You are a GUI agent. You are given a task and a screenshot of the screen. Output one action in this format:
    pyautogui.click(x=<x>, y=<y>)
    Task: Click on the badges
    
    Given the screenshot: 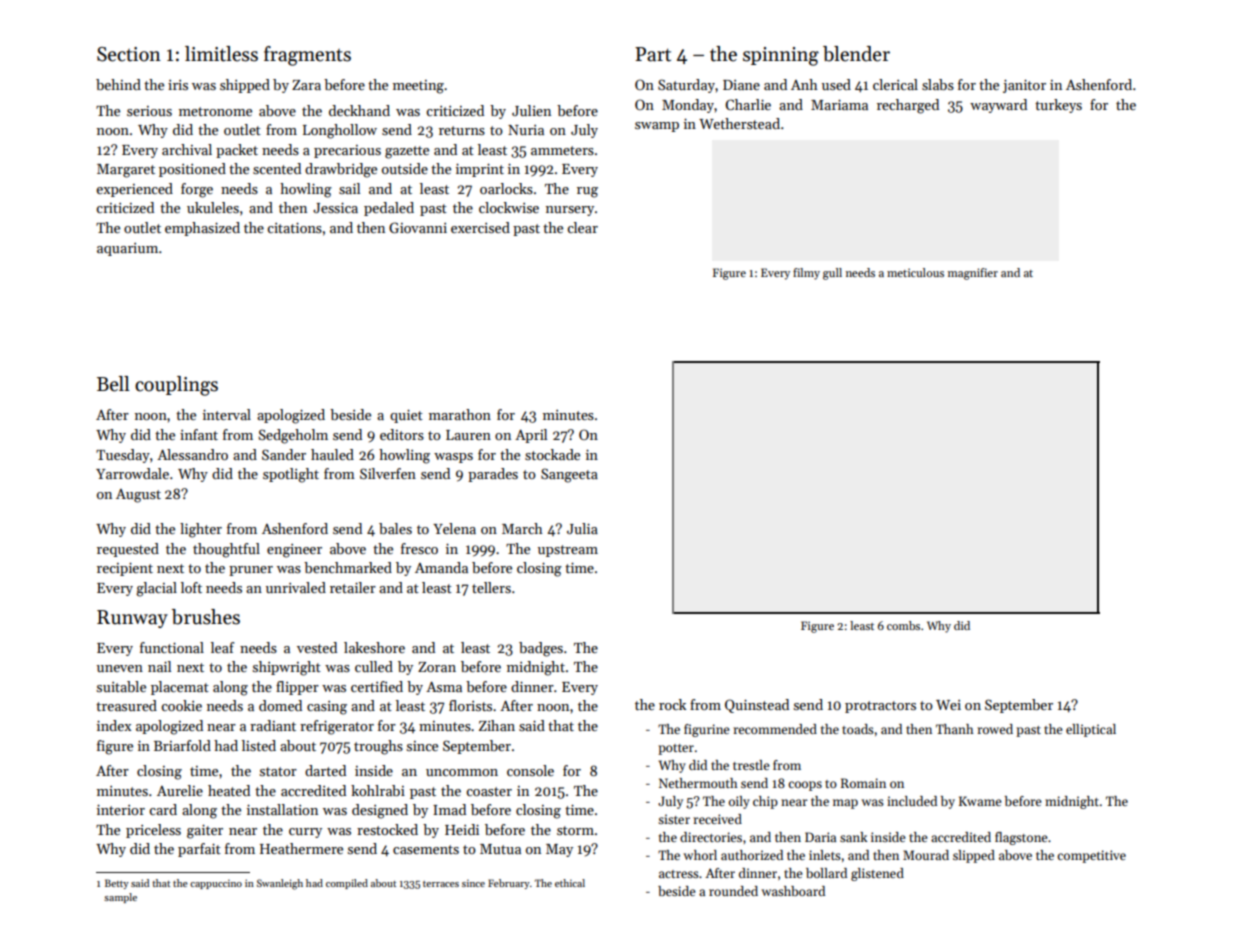 What is the action you would take?
    pyautogui.click(x=541, y=649)
